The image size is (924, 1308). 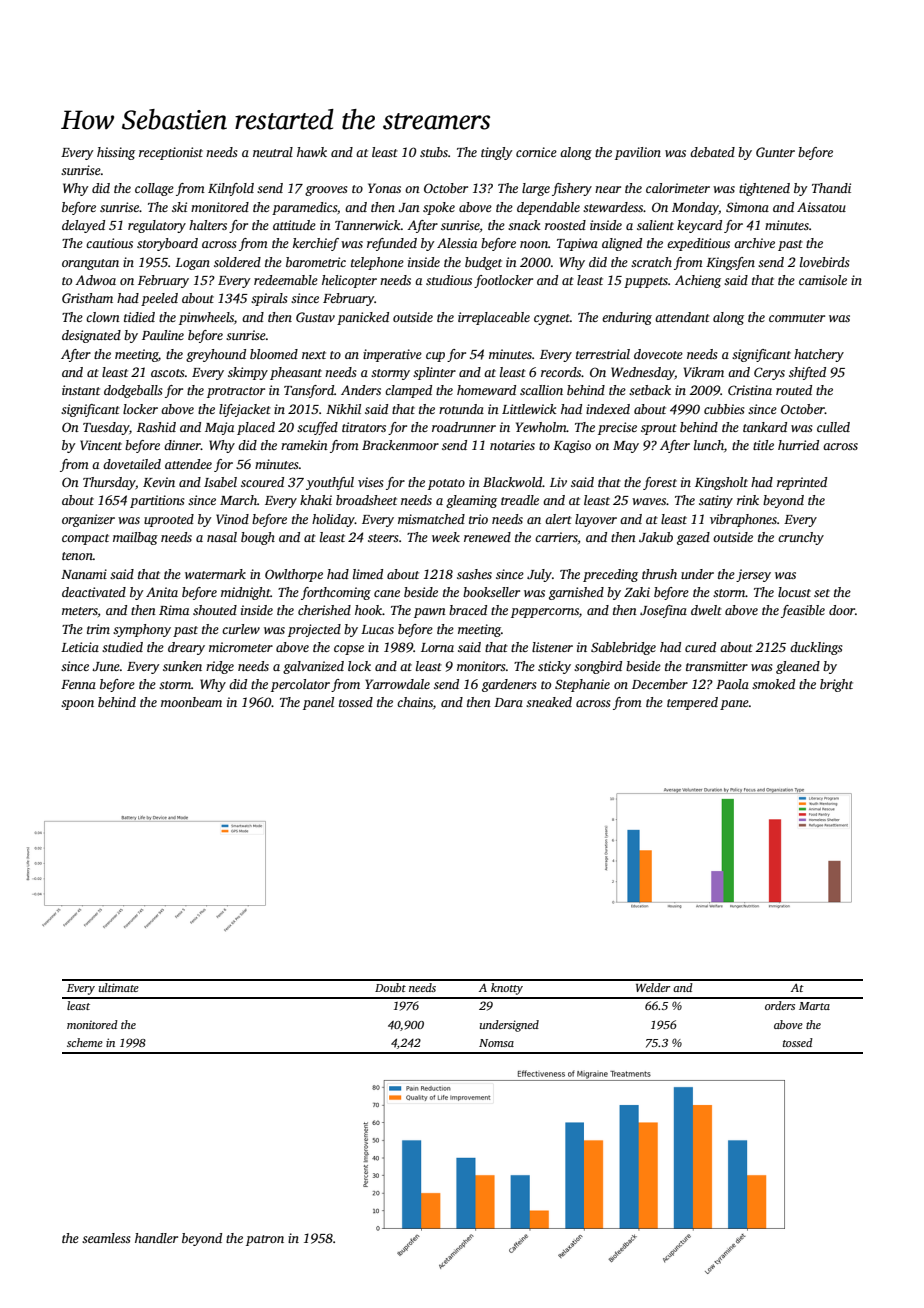 What do you see at coordinates (842, 610) in the screenshot?
I see `door` at bounding box center [842, 610].
